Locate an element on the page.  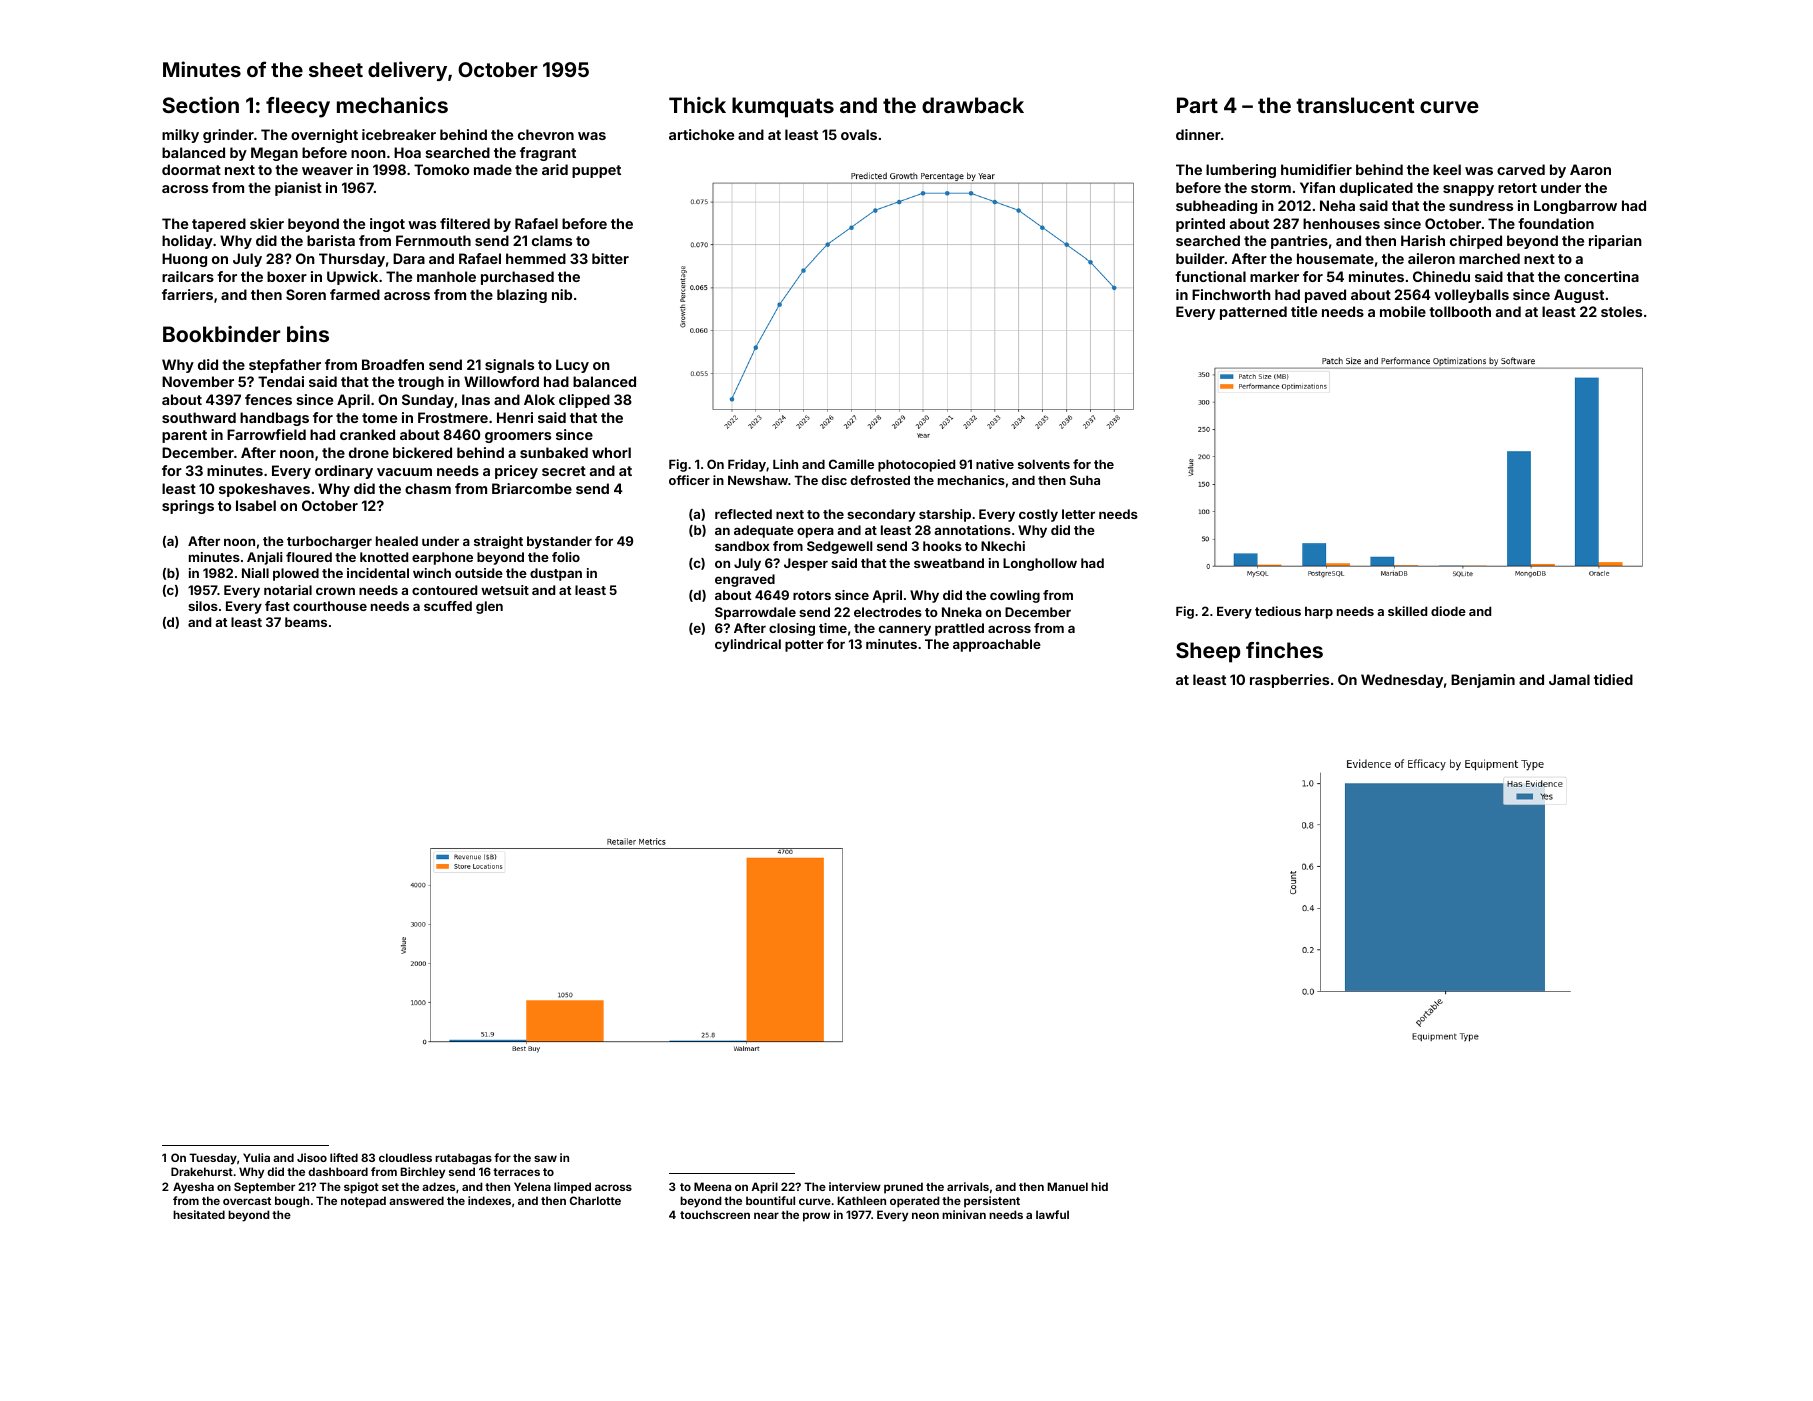
cylindrical is located at coordinates (748, 645).
